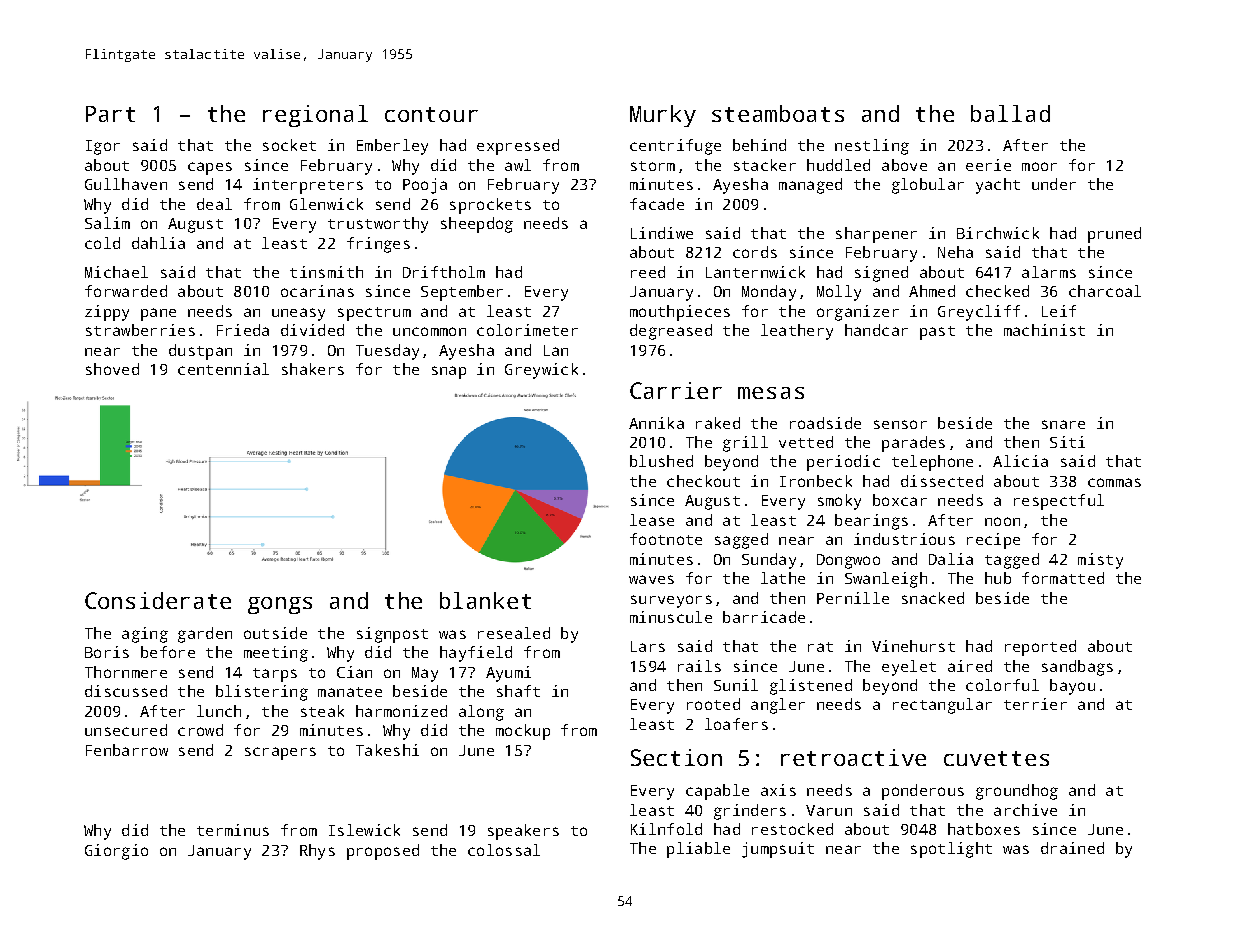  What do you see at coordinates (1063, 424) in the document?
I see `snare` at bounding box center [1063, 424].
